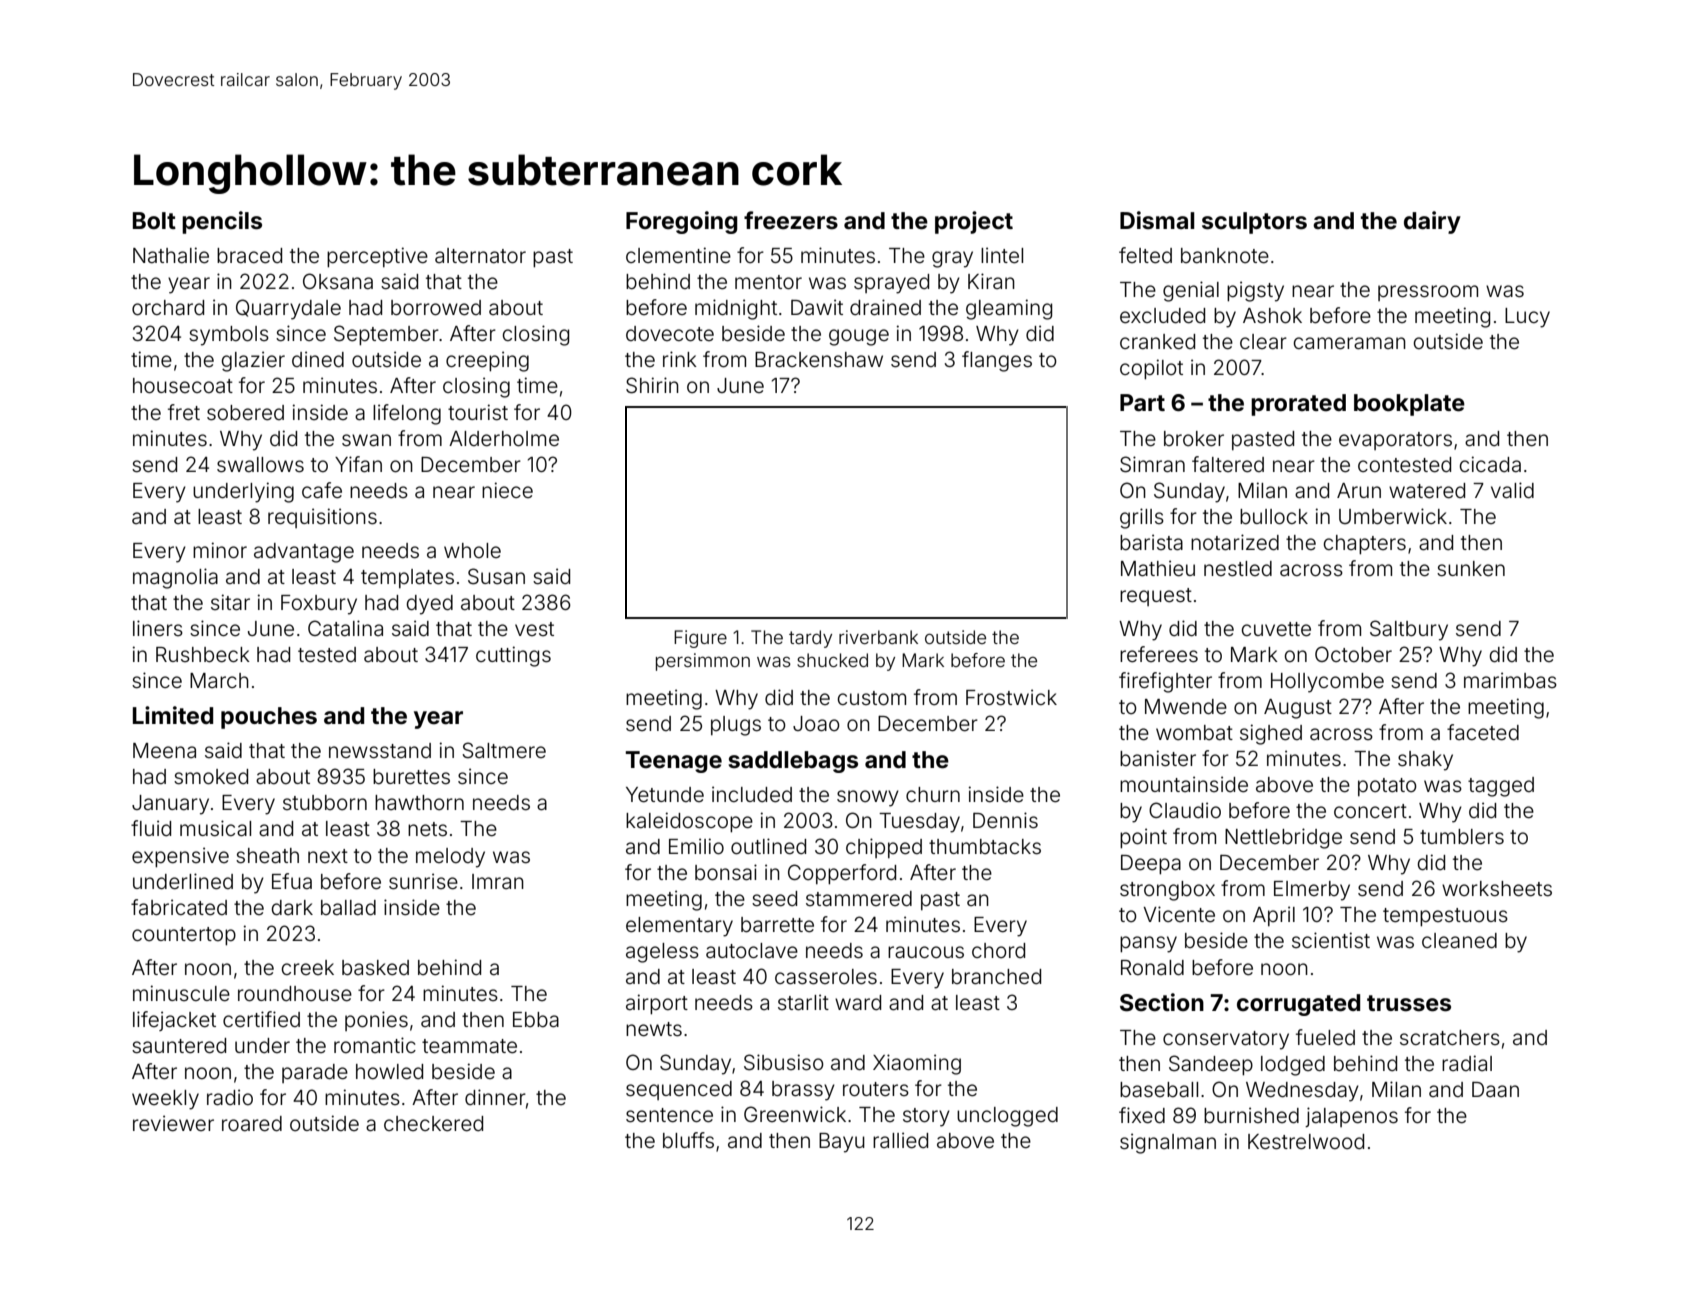 Image resolution: width=1693 pixels, height=1308 pixels. What do you see at coordinates (985, 846) in the document?
I see `thumbtacks` at bounding box center [985, 846].
